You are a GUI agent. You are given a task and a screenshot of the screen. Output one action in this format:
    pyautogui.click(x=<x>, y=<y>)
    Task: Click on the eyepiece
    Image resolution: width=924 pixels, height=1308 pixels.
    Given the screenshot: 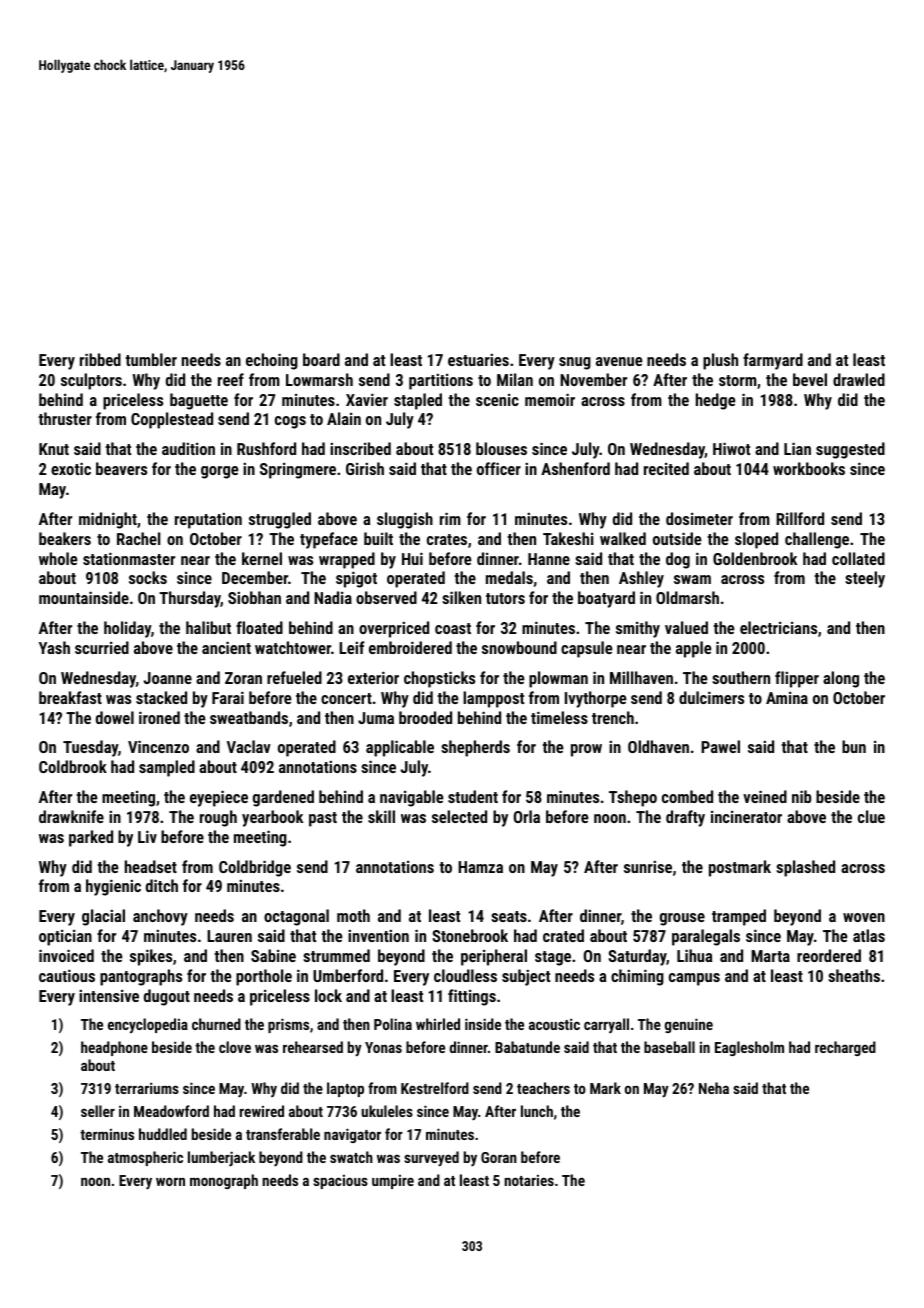 What is the action you would take?
    pyautogui.click(x=219, y=798)
